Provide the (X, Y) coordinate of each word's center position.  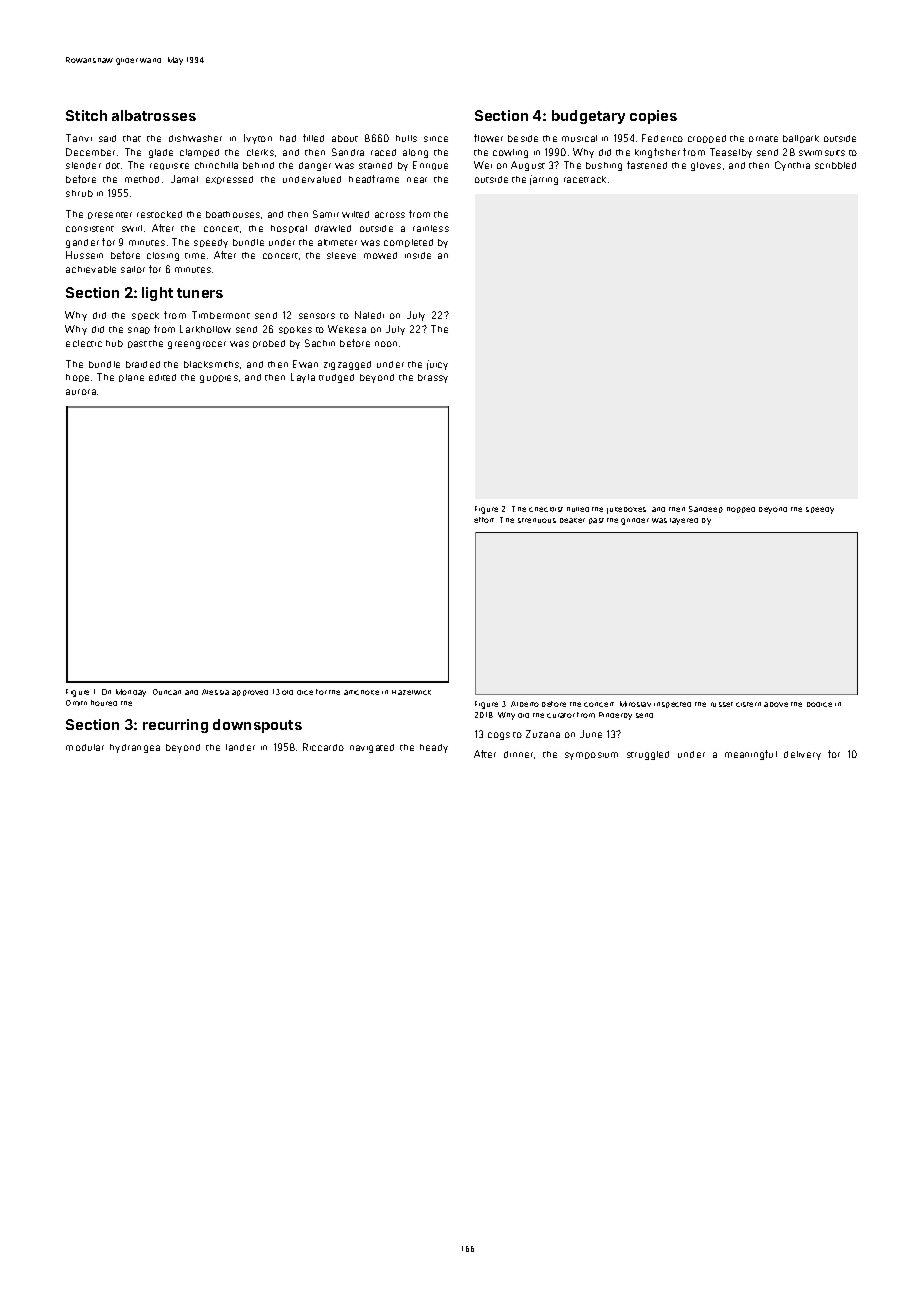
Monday (131, 693)
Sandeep (706, 509)
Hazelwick (411, 692)
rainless (431, 228)
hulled (578, 509)
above (776, 704)
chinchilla (216, 165)
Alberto (525, 704)
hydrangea (135, 748)
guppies (219, 379)
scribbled (835, 165)
